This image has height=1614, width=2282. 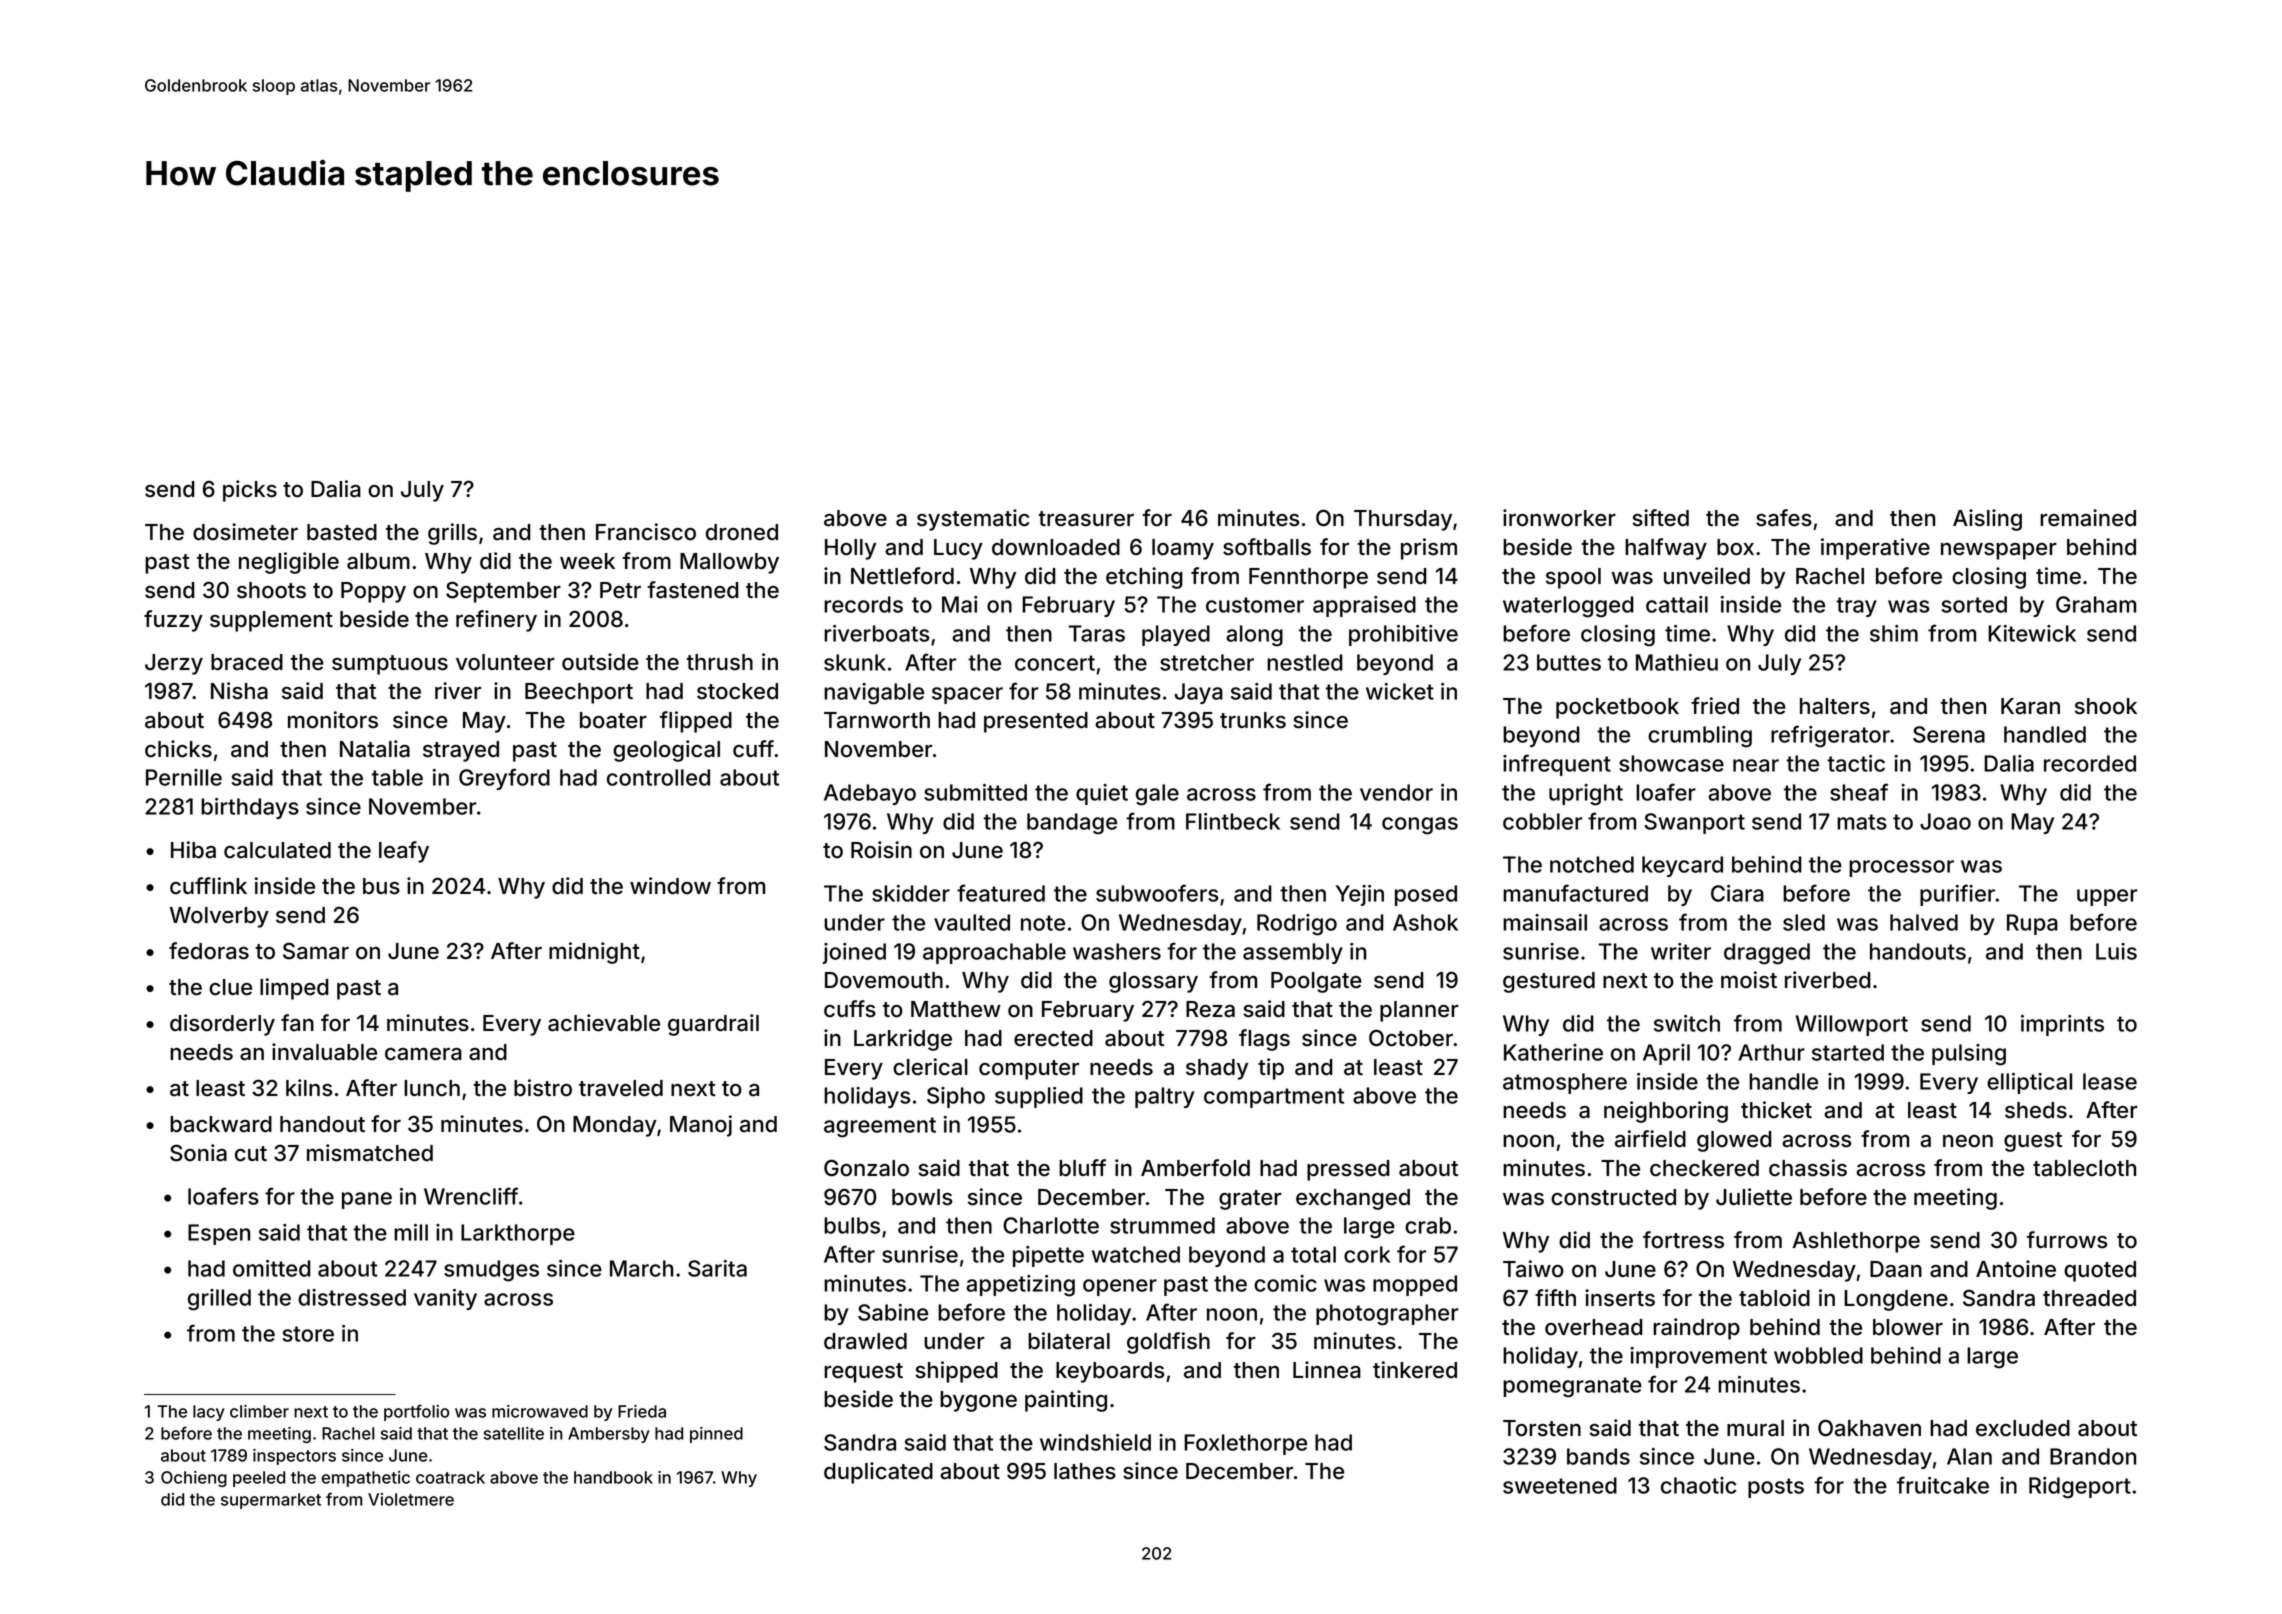 I want to click on Violetmere, so click(x=411, y=1499).
